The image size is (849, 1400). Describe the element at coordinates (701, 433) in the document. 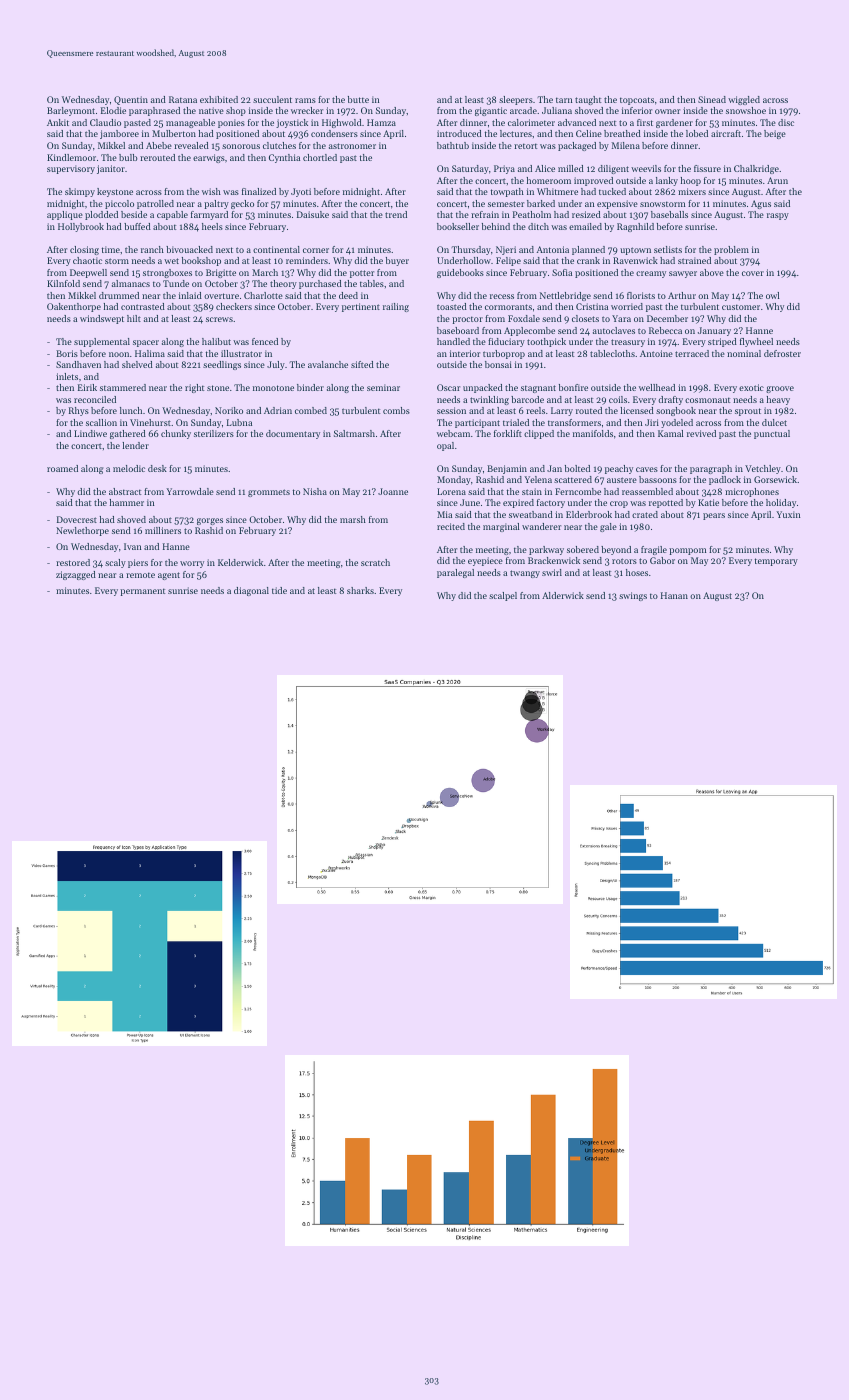

I see `revived` at that location.
